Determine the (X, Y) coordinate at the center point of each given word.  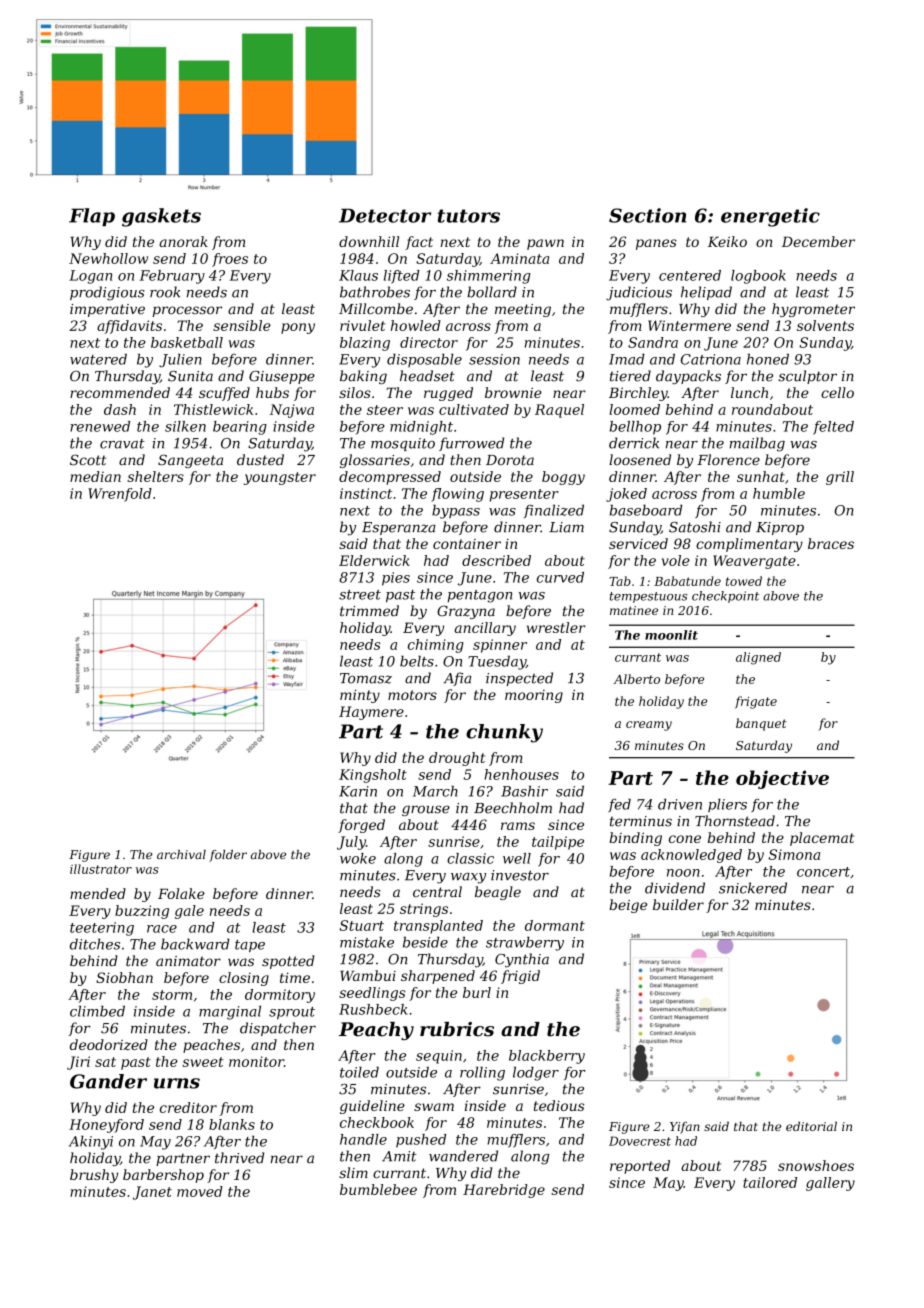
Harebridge (504, 1191)
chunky (504, 733)
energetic (770, 217)
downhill (369, 241)
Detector (385, 215)
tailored (770, 1182)
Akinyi (91, 1142)
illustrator (101, 869)
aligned (758, 658)
